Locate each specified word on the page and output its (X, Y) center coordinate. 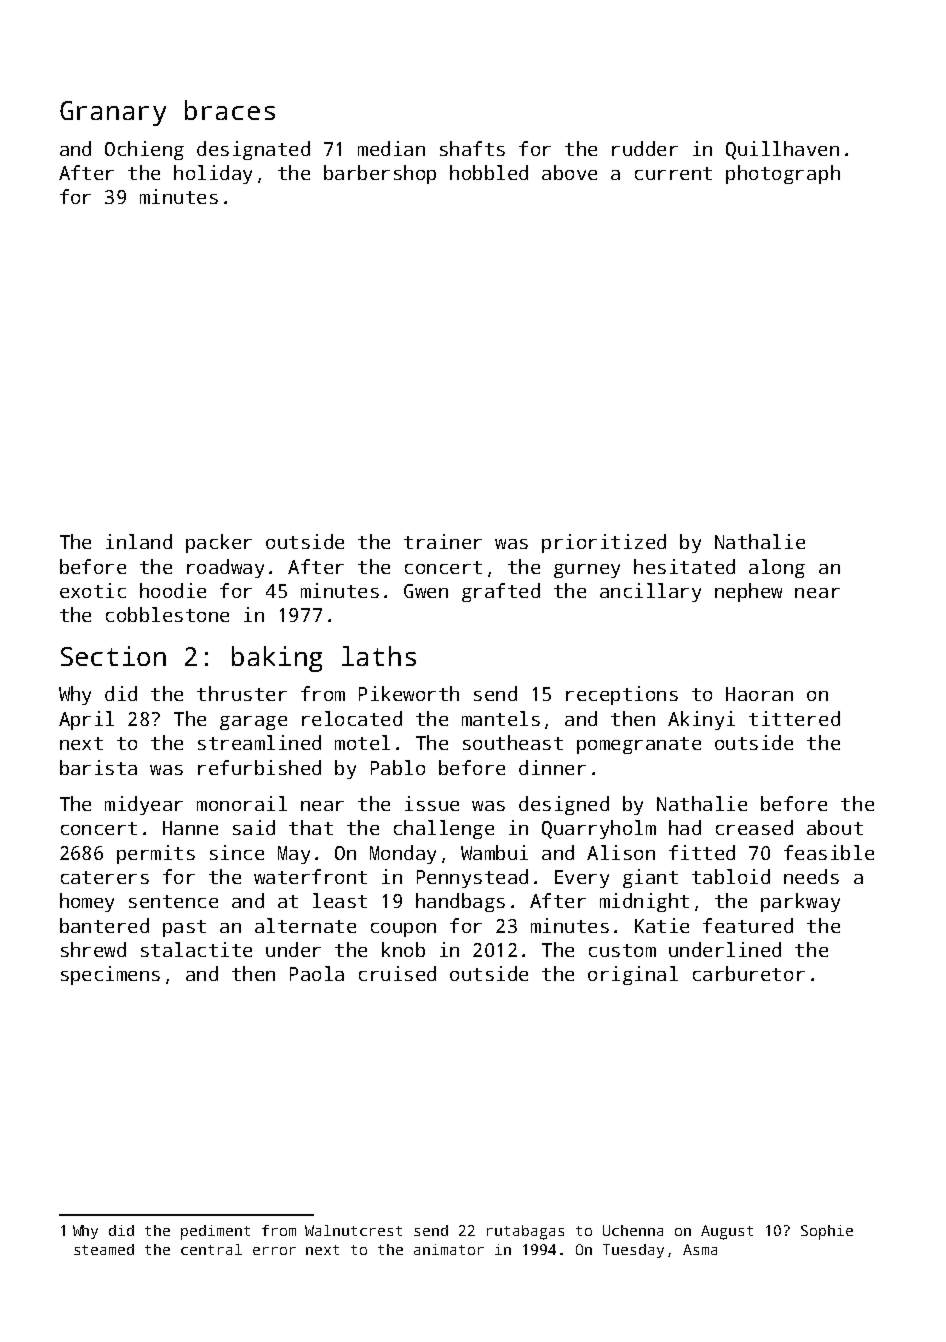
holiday (213, 174)
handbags (460, 902)
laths (379, 656)
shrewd (93, 949)
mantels (501, 718)
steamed (104, 1249)
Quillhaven (782, 150)
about (835, 827)
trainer (443, 541)
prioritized (604, 543)
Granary (113, 113)
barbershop (380, 174)
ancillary (650, 592)
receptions (622, 695)
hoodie (173, 590)
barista (98, 767)
